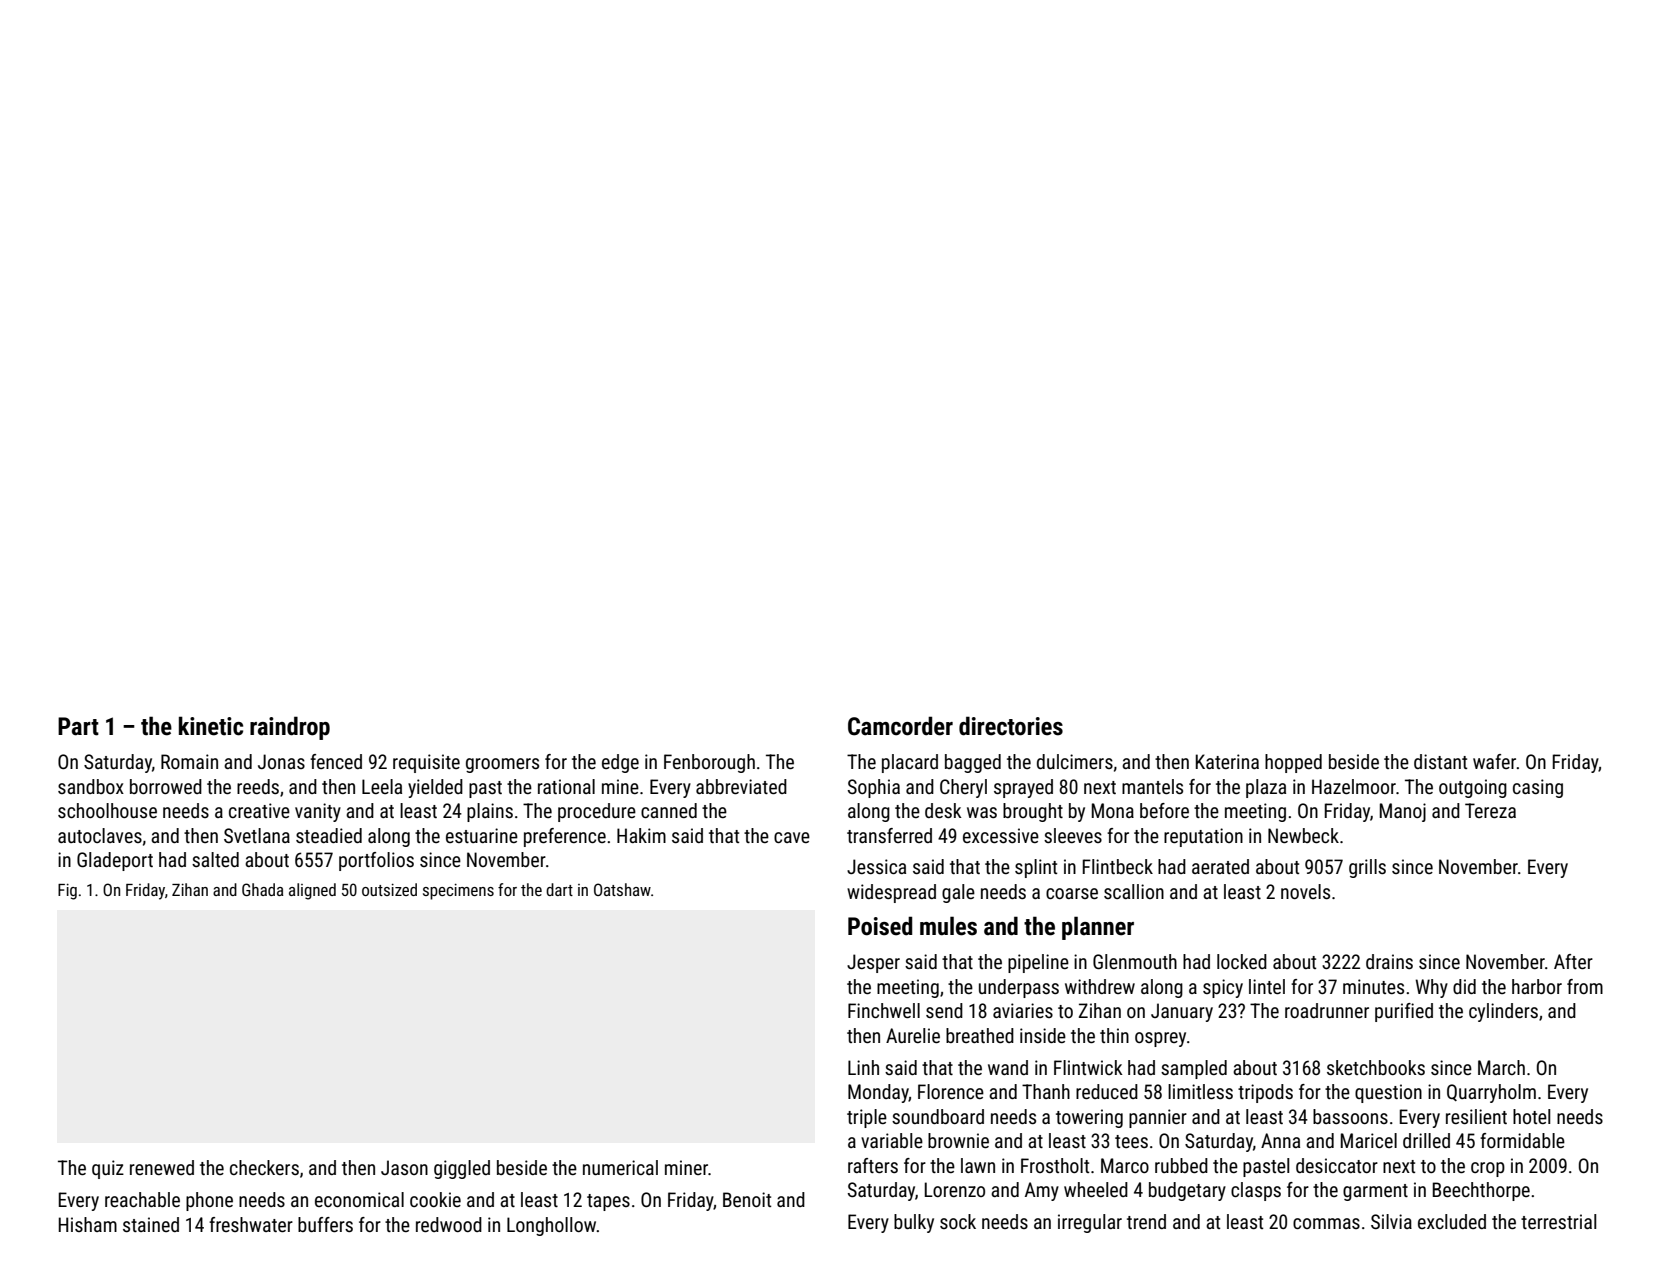 Image resolution: width=1662 pixels, height=1284 pixels. I want to click on garment, so click(1375, 1192).
